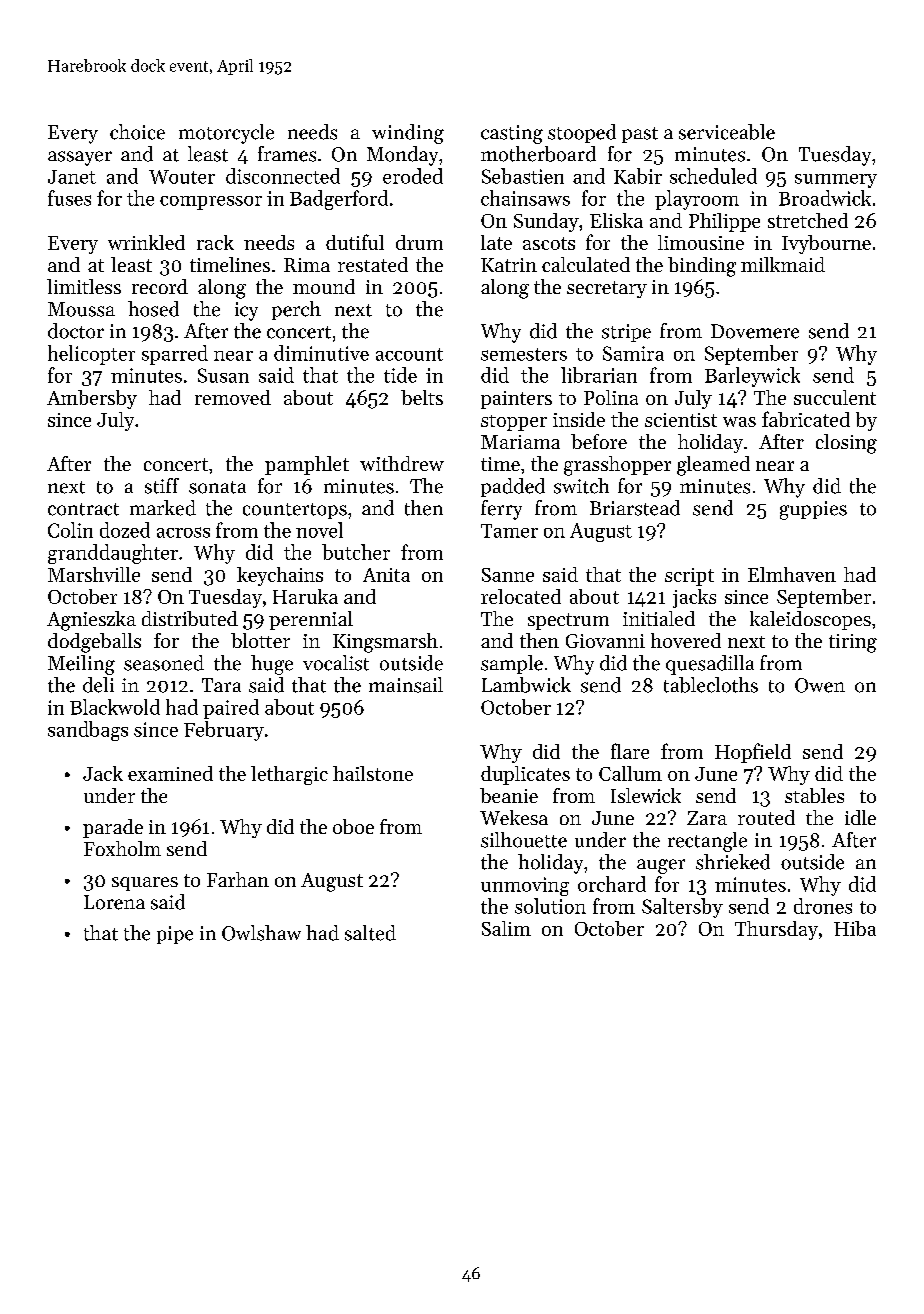  What do you see at coordinates (307, 465) in the screenshot?
I see `pamphlet` at bounding box center [307, 465].
